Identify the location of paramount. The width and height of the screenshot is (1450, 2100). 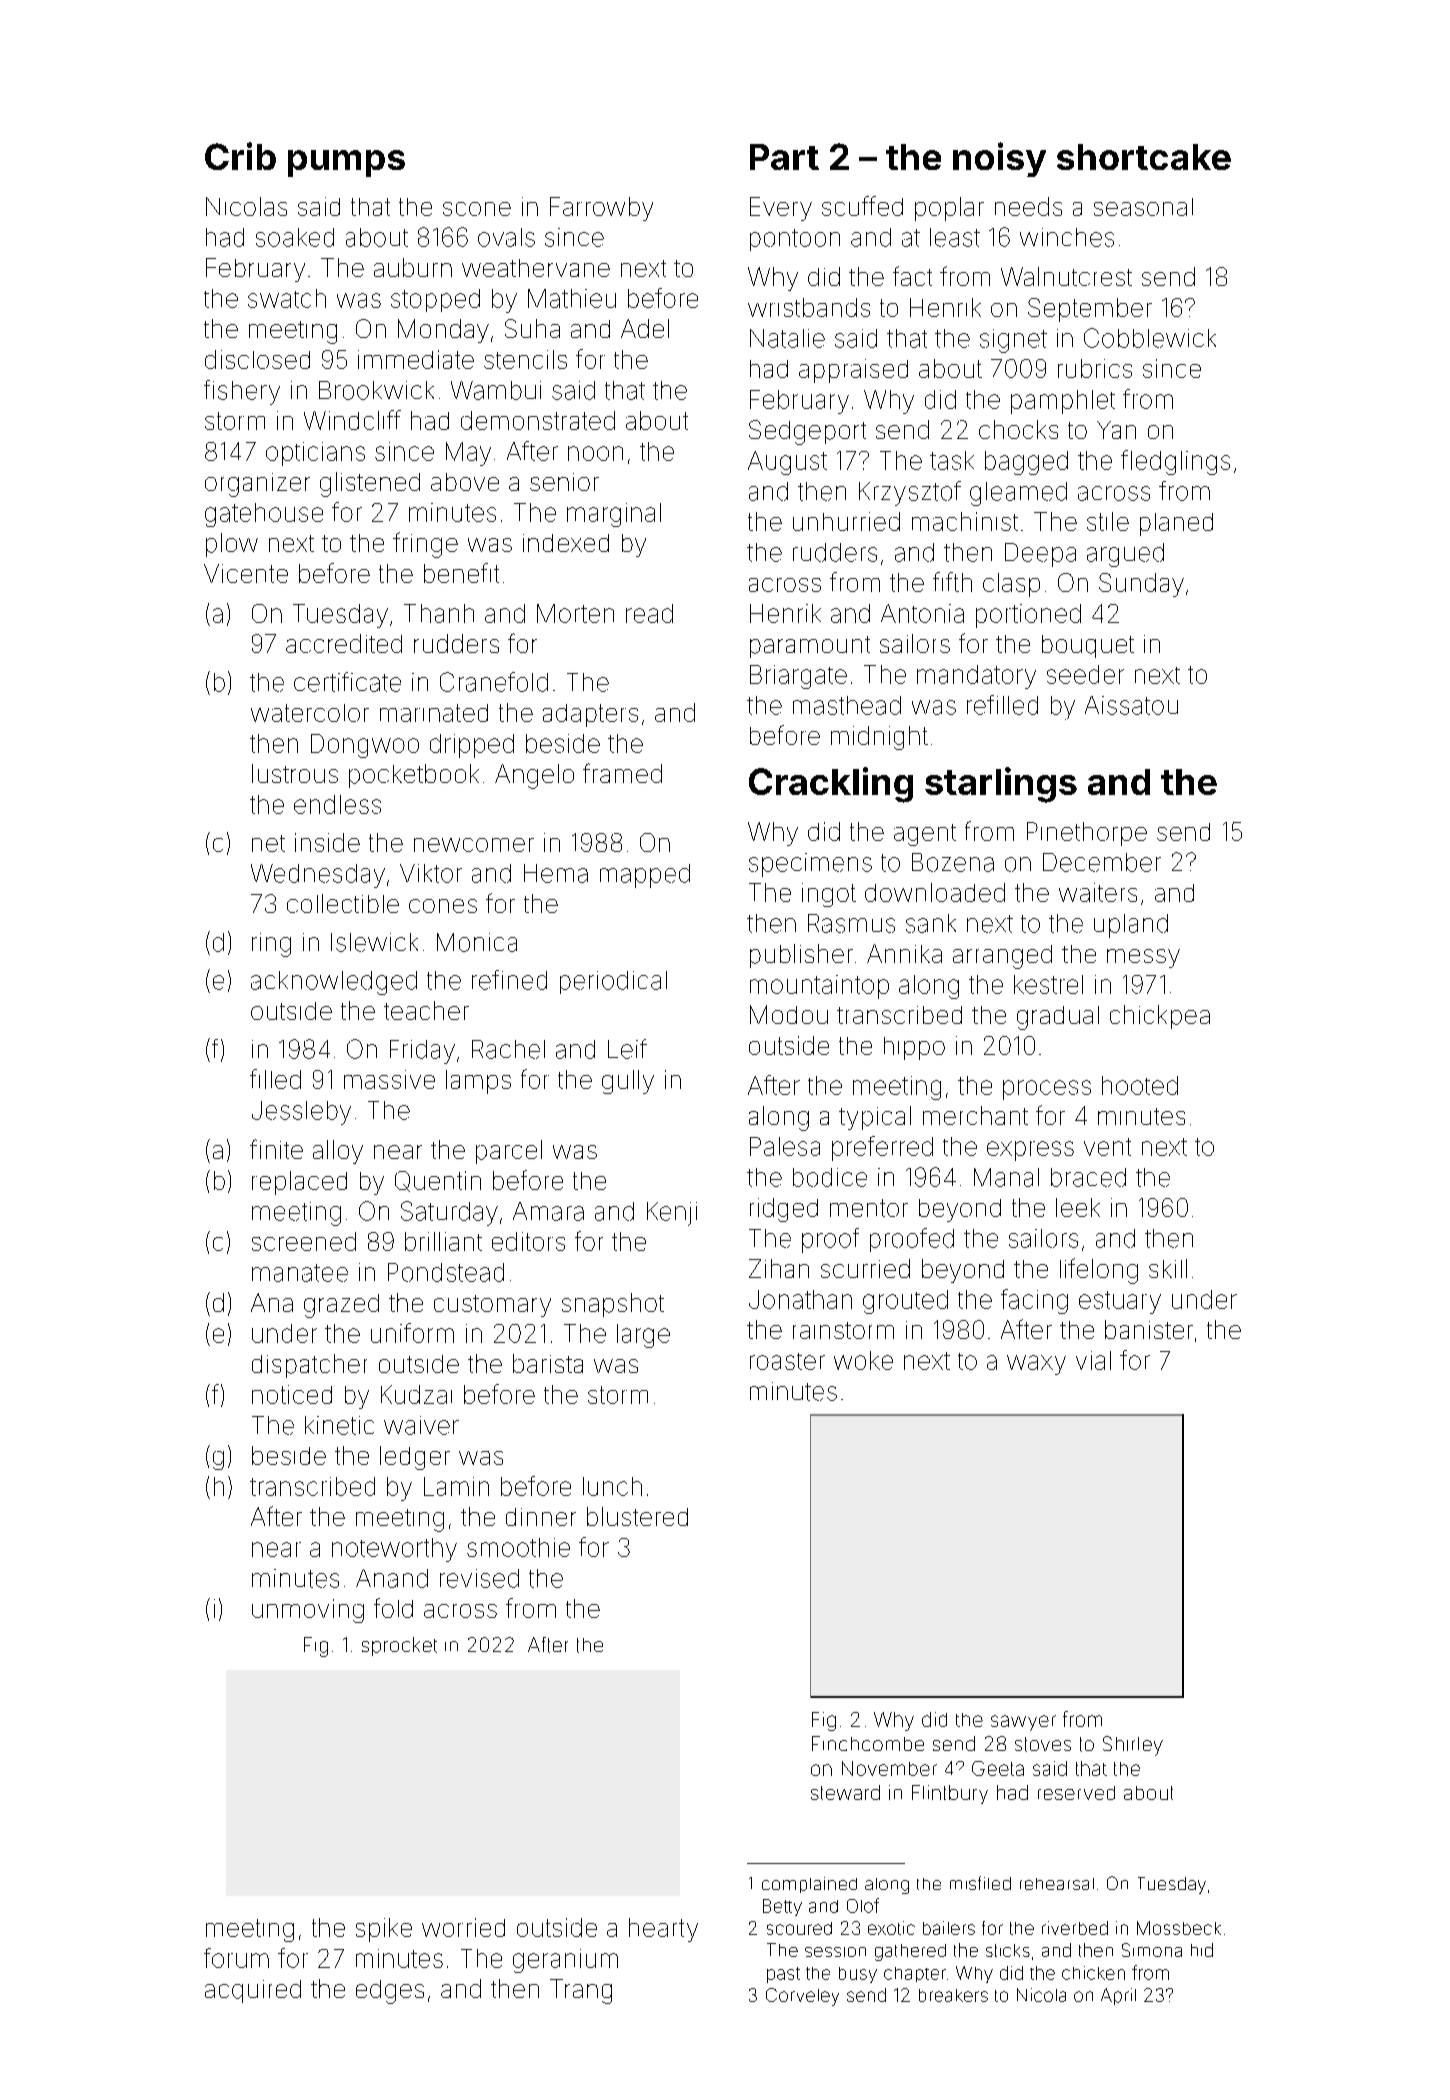
(810, 647).
